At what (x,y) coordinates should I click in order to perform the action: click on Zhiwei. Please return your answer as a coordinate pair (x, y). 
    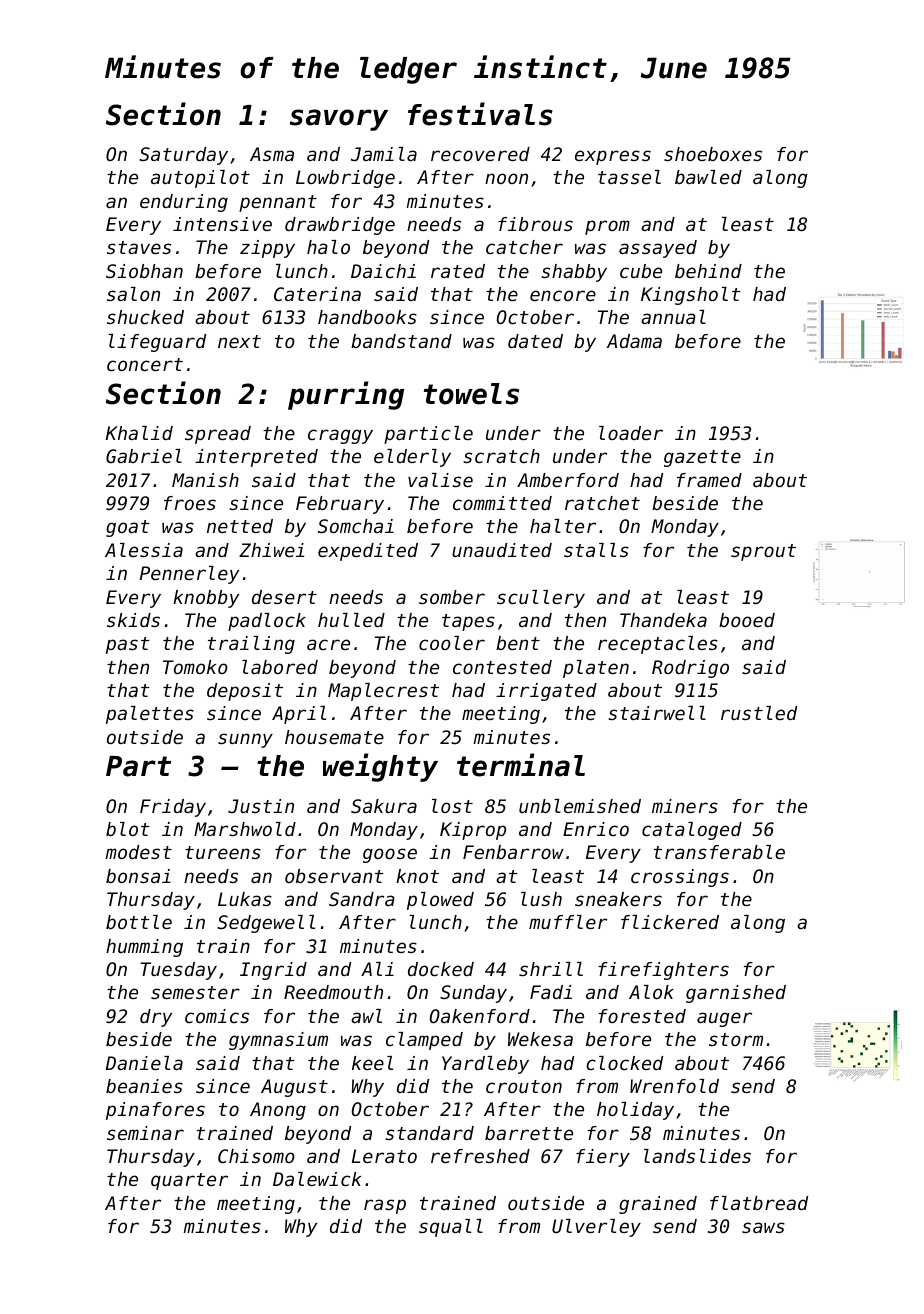
    Looking at the image, I should click on (271, 550).
